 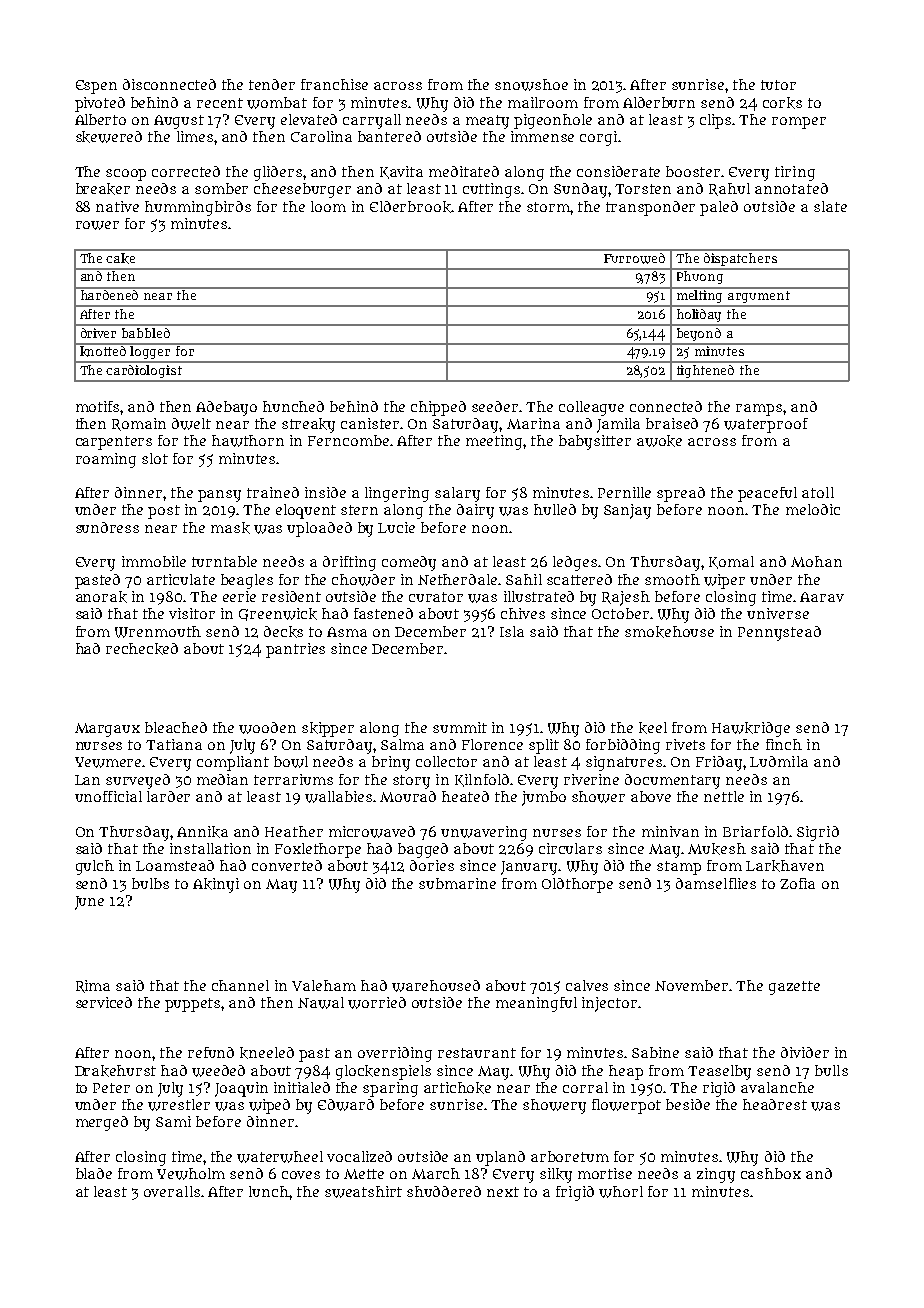 What do you see at coordinates (778, 85) in the screenshot?
I see `tutor` at bounding box center [778, 85].
